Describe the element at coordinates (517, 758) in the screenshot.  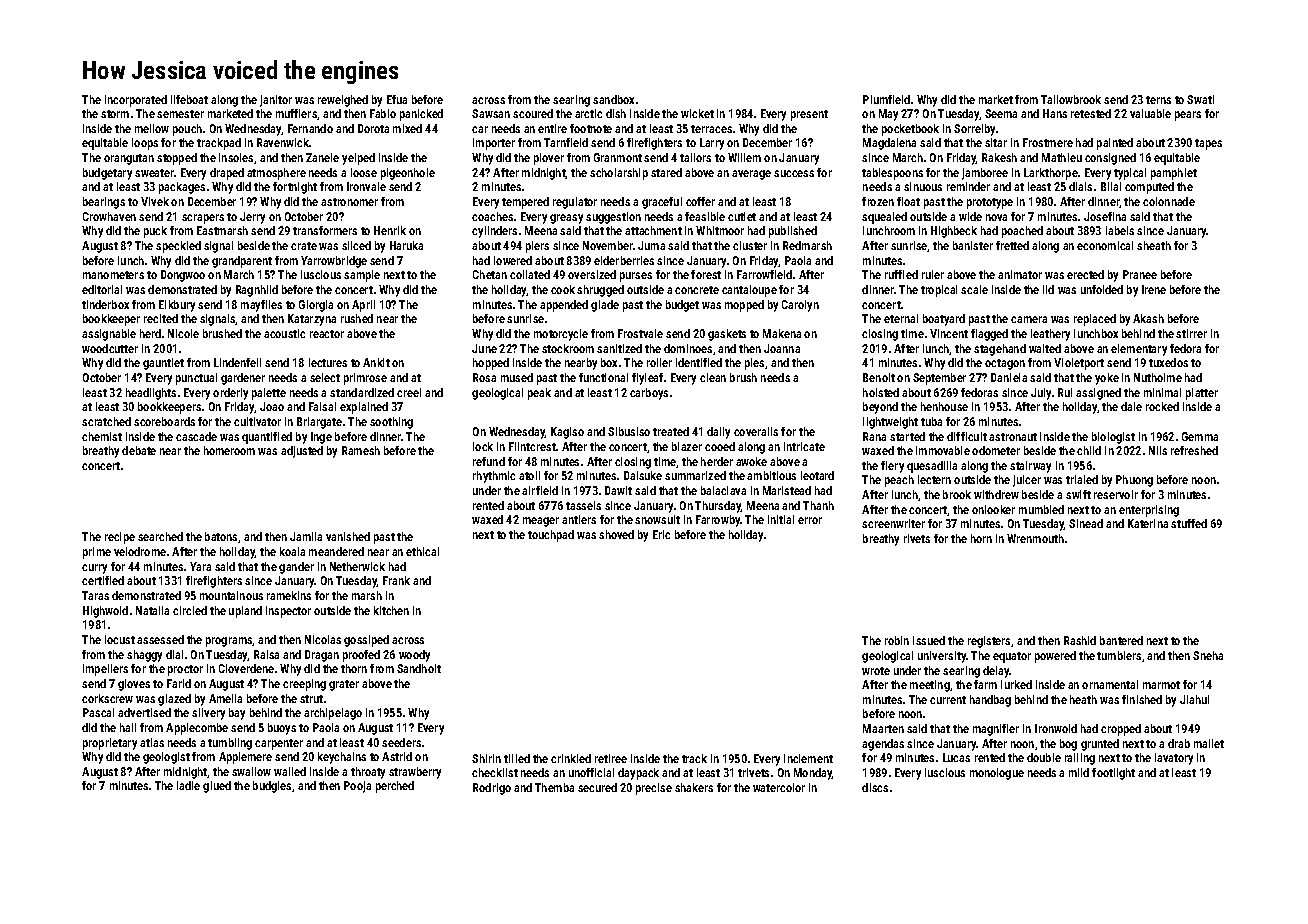
I see `tilled` at that location.
